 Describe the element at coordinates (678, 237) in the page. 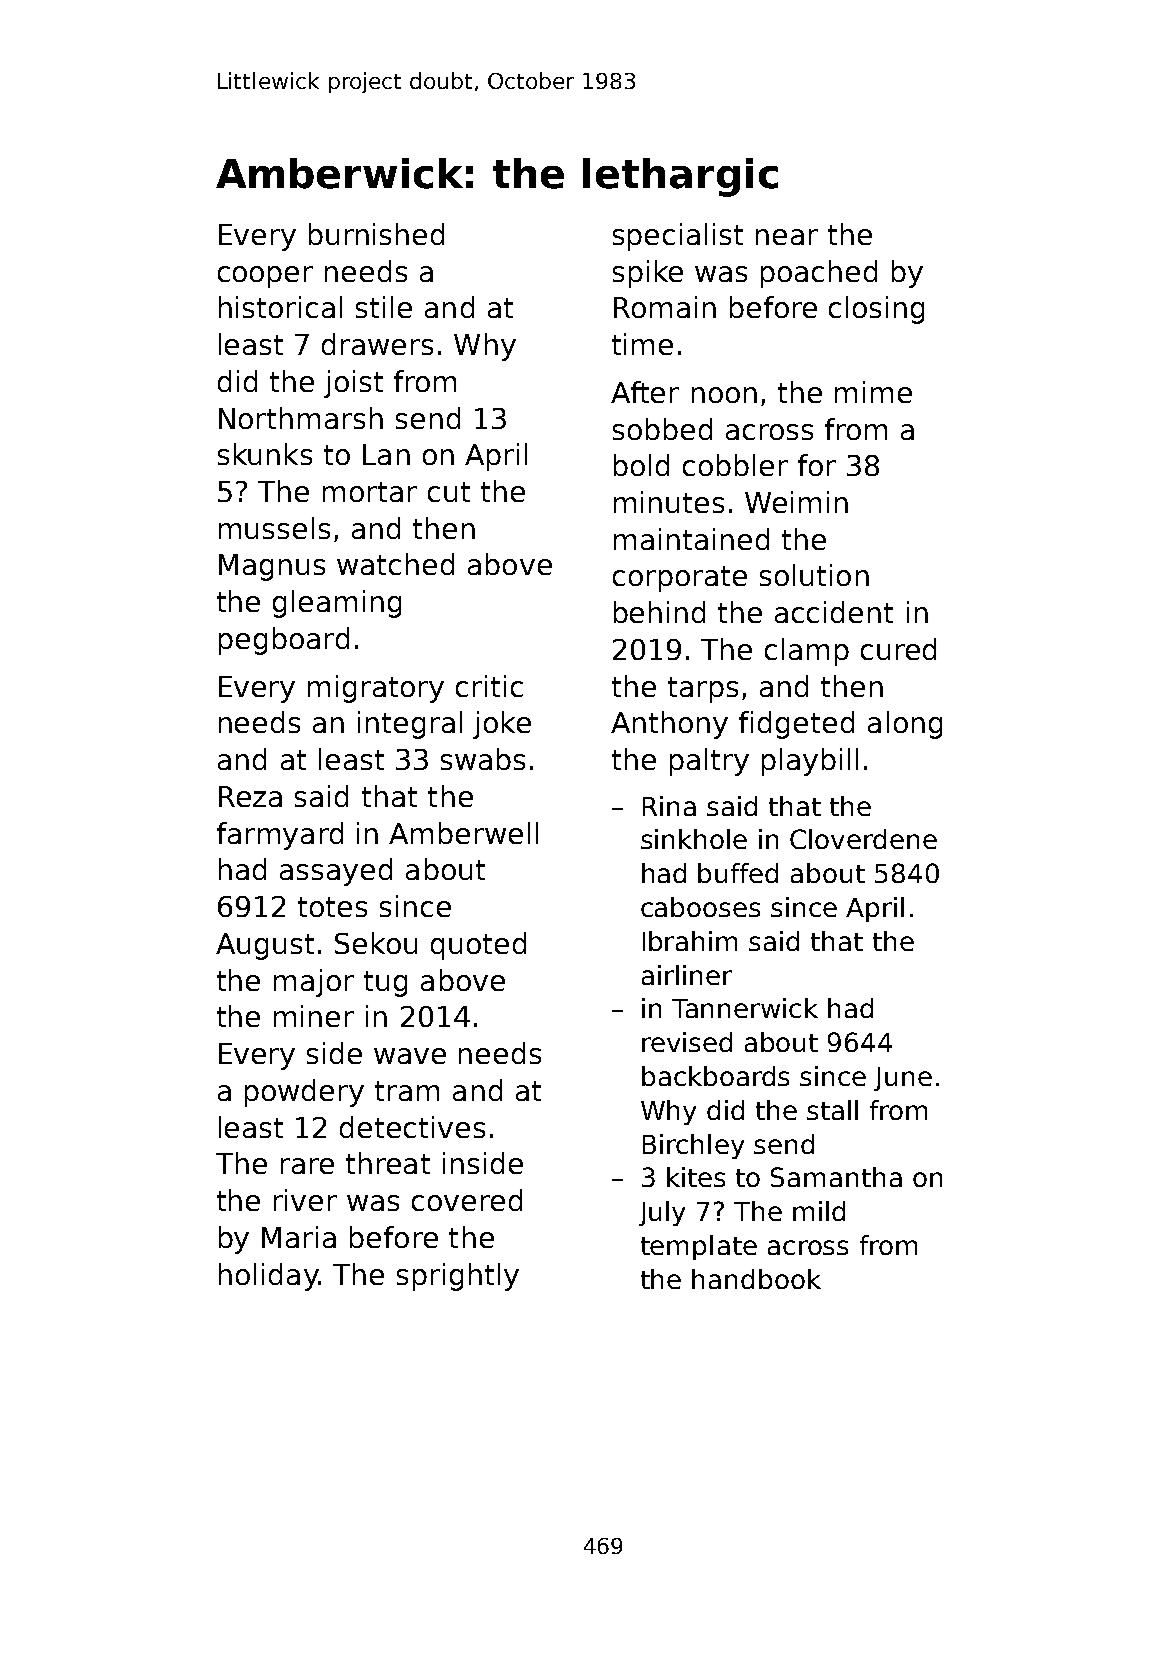

I see `specialist` at that location.
